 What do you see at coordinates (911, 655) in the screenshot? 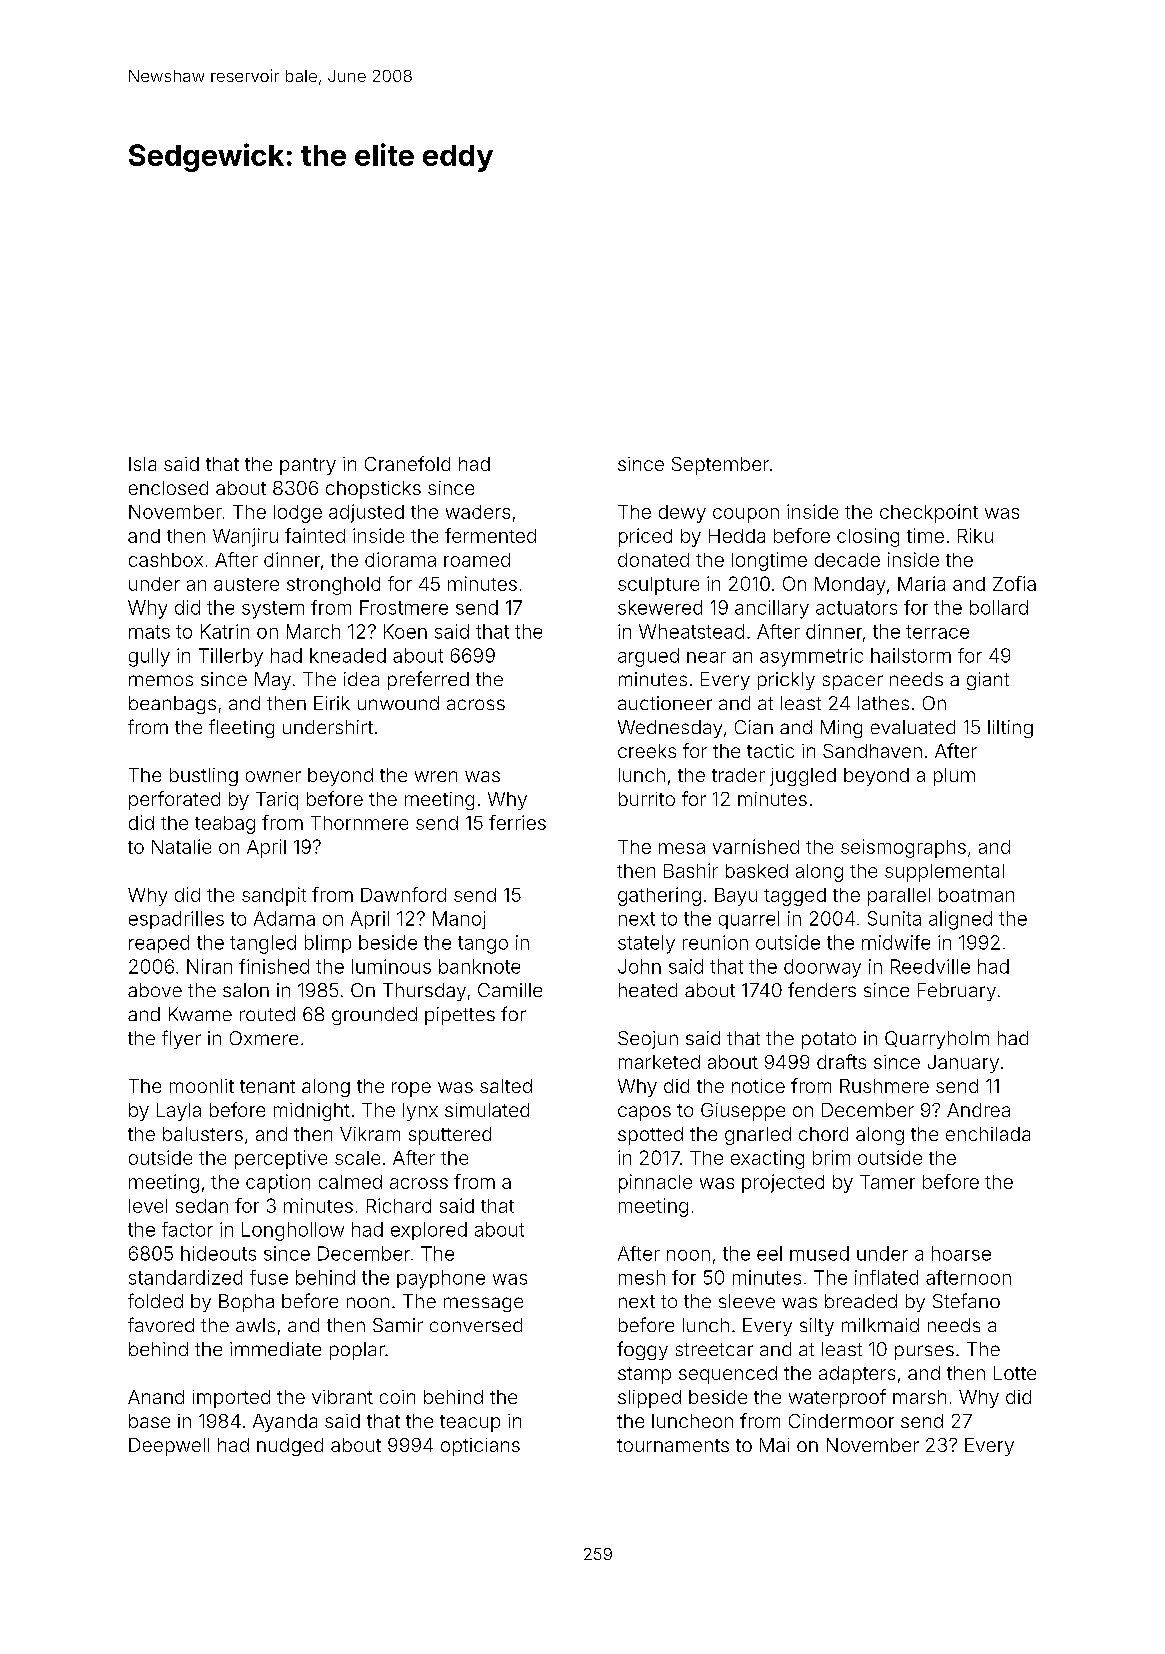
I see `hailstorm` at bounding box center [911, 655].
